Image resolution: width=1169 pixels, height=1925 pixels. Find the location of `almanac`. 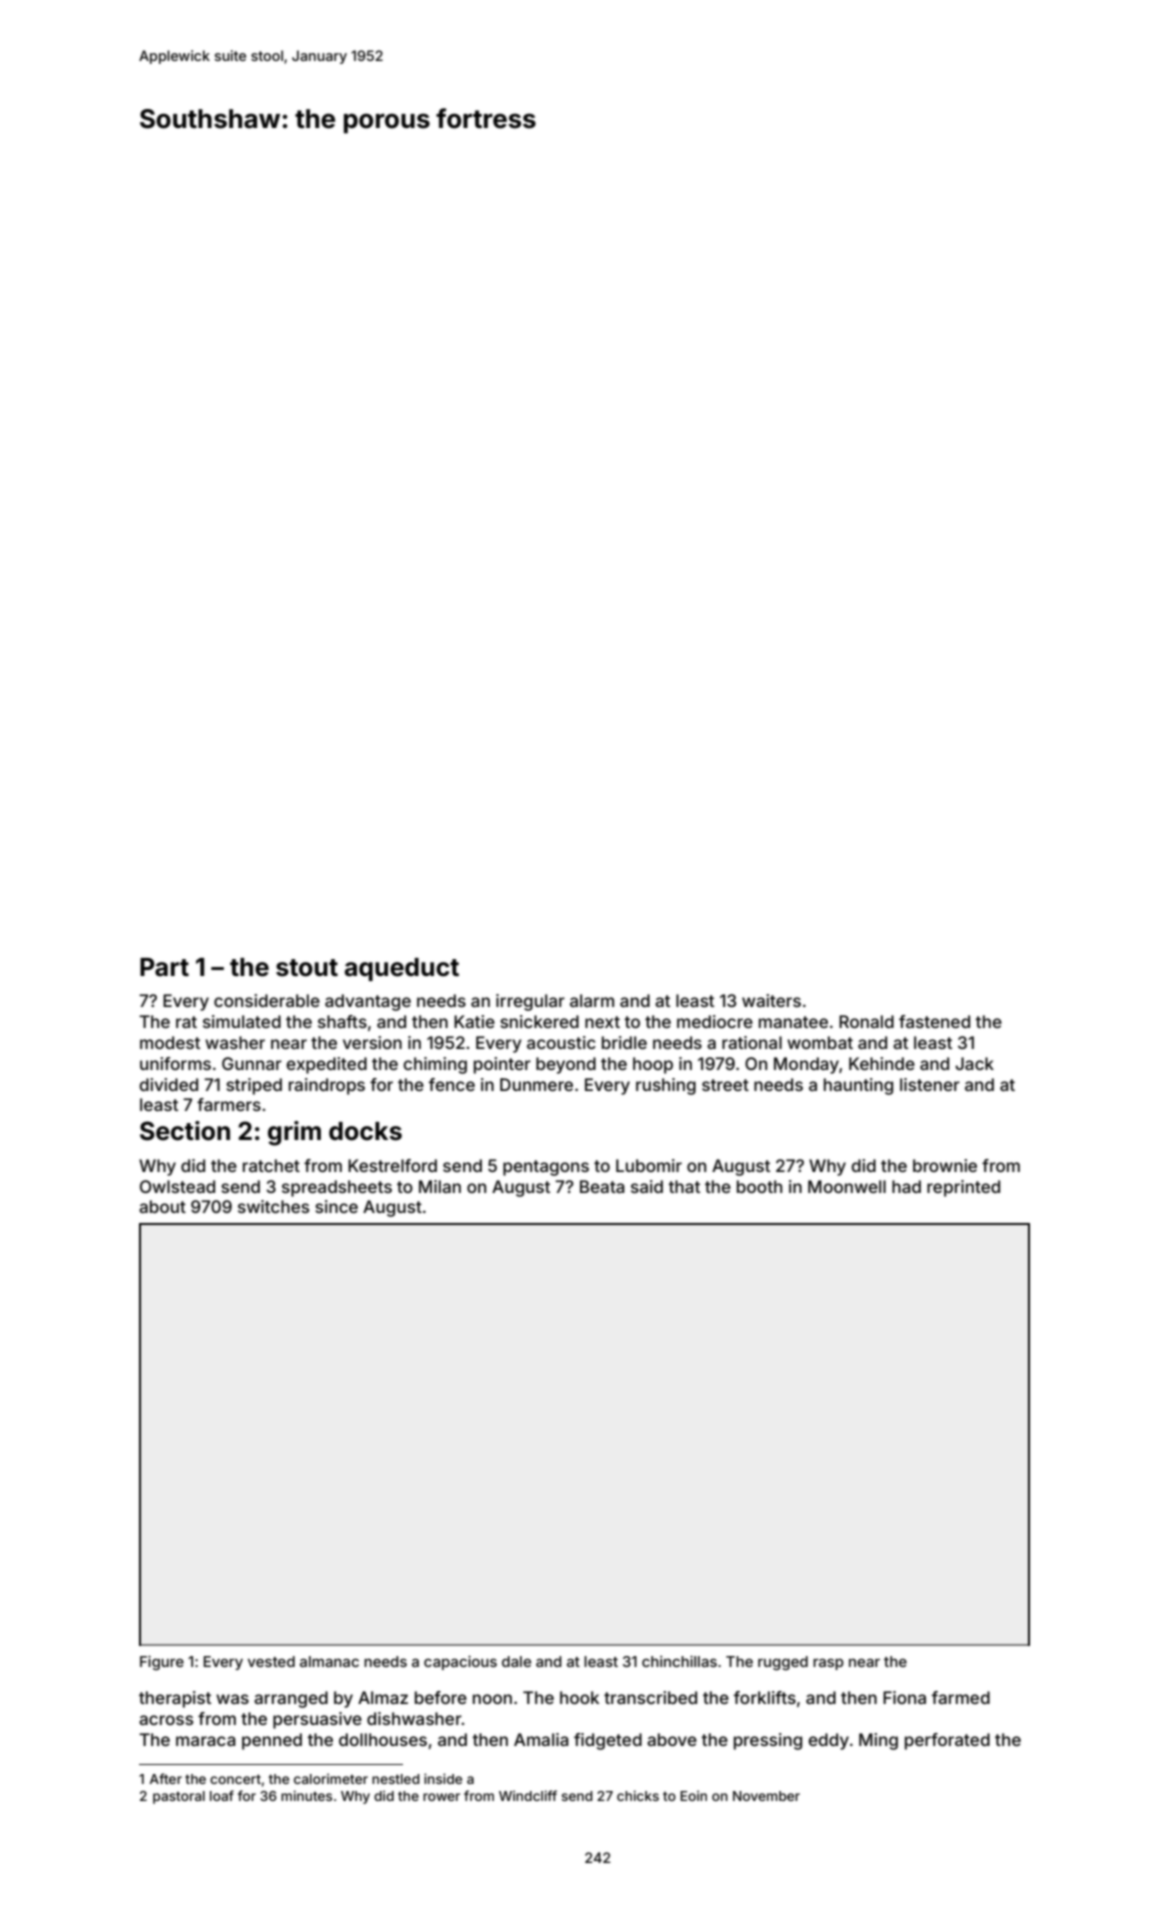

almanac is located at coordinates (329, 1661).
